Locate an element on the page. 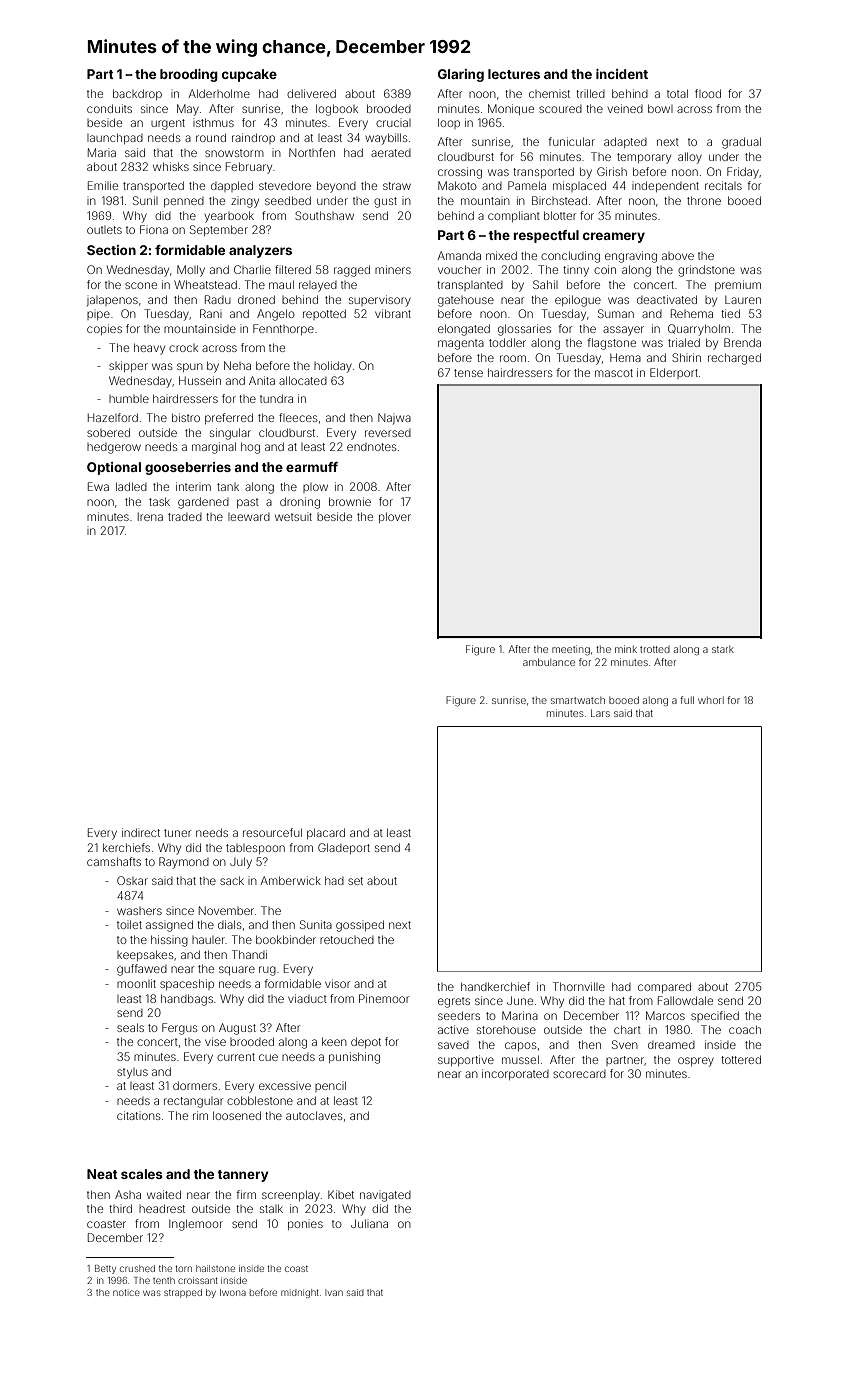  Makoto is located at coordinates (457, 185).
